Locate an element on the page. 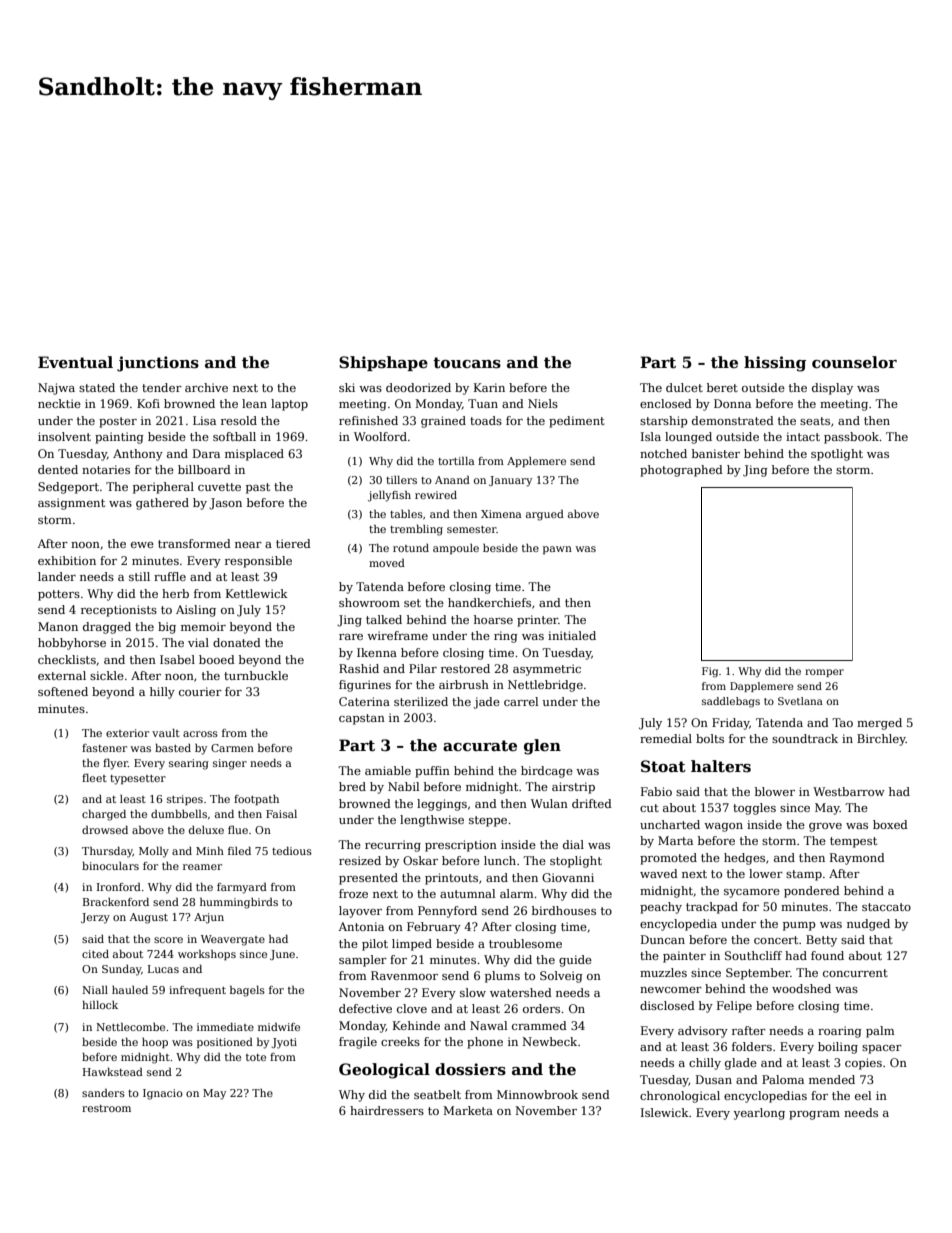  pawn is located at coordinates (557, 550).
